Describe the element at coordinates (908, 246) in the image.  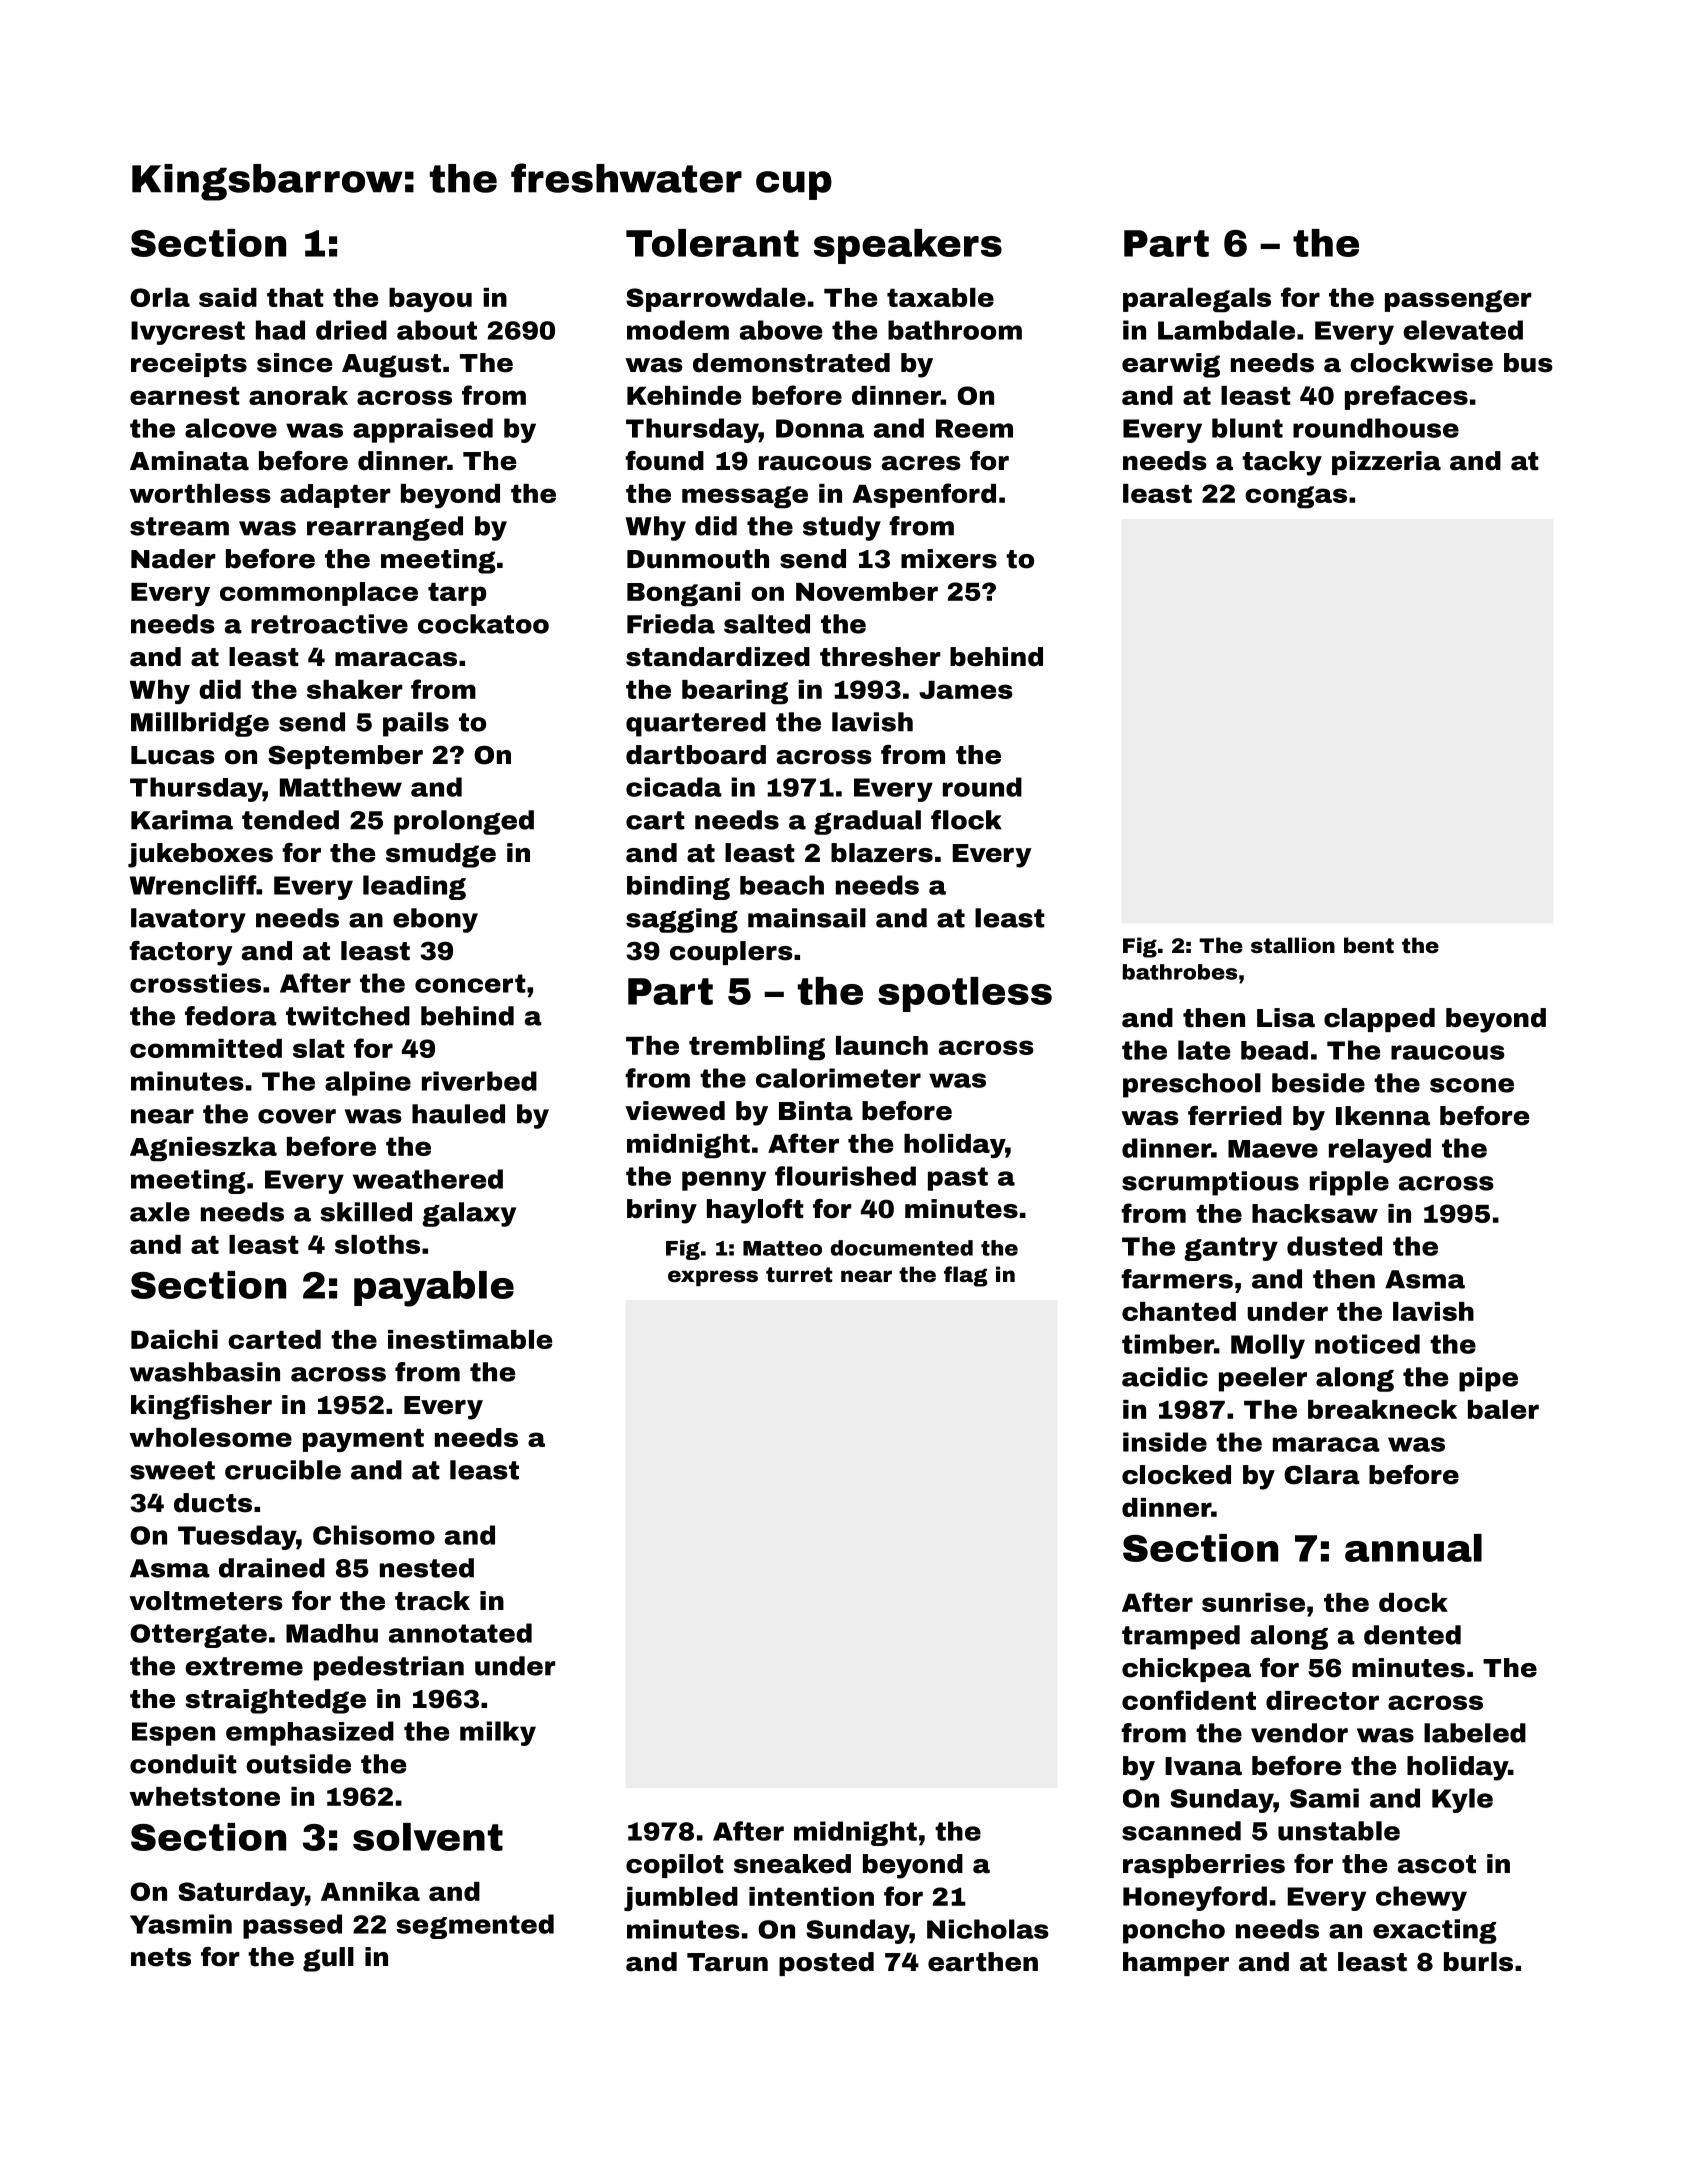
I see `speakers` at that location.
